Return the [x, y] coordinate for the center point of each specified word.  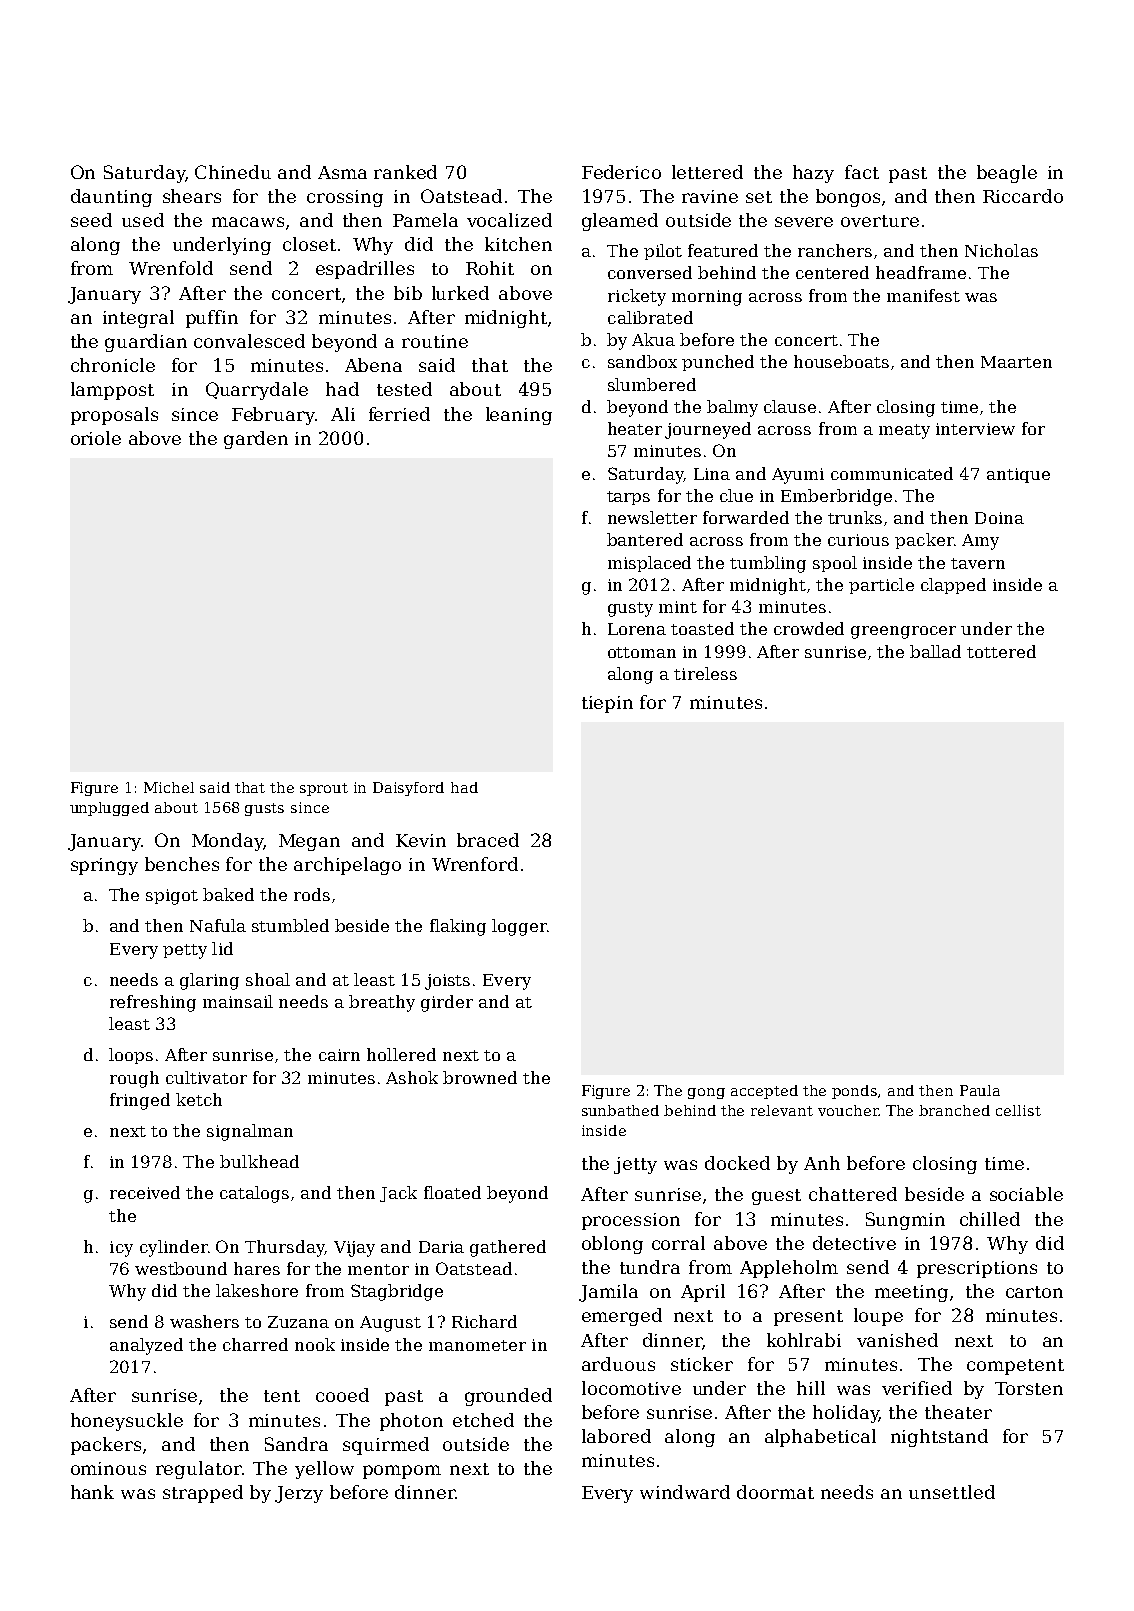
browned [480, 1077]
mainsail [238, 1001]
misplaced [649, 564]
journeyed [708, 430]
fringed [140, 1101]
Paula [980, 1090]
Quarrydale [257, 391]
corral [678, 1243]
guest [776, 1197]
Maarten [1016, 362]
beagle [1007, 174]
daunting [111, 198]
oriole [96, 438]
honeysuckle [127, 1422]
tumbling [768, 564]
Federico [621, 172]
